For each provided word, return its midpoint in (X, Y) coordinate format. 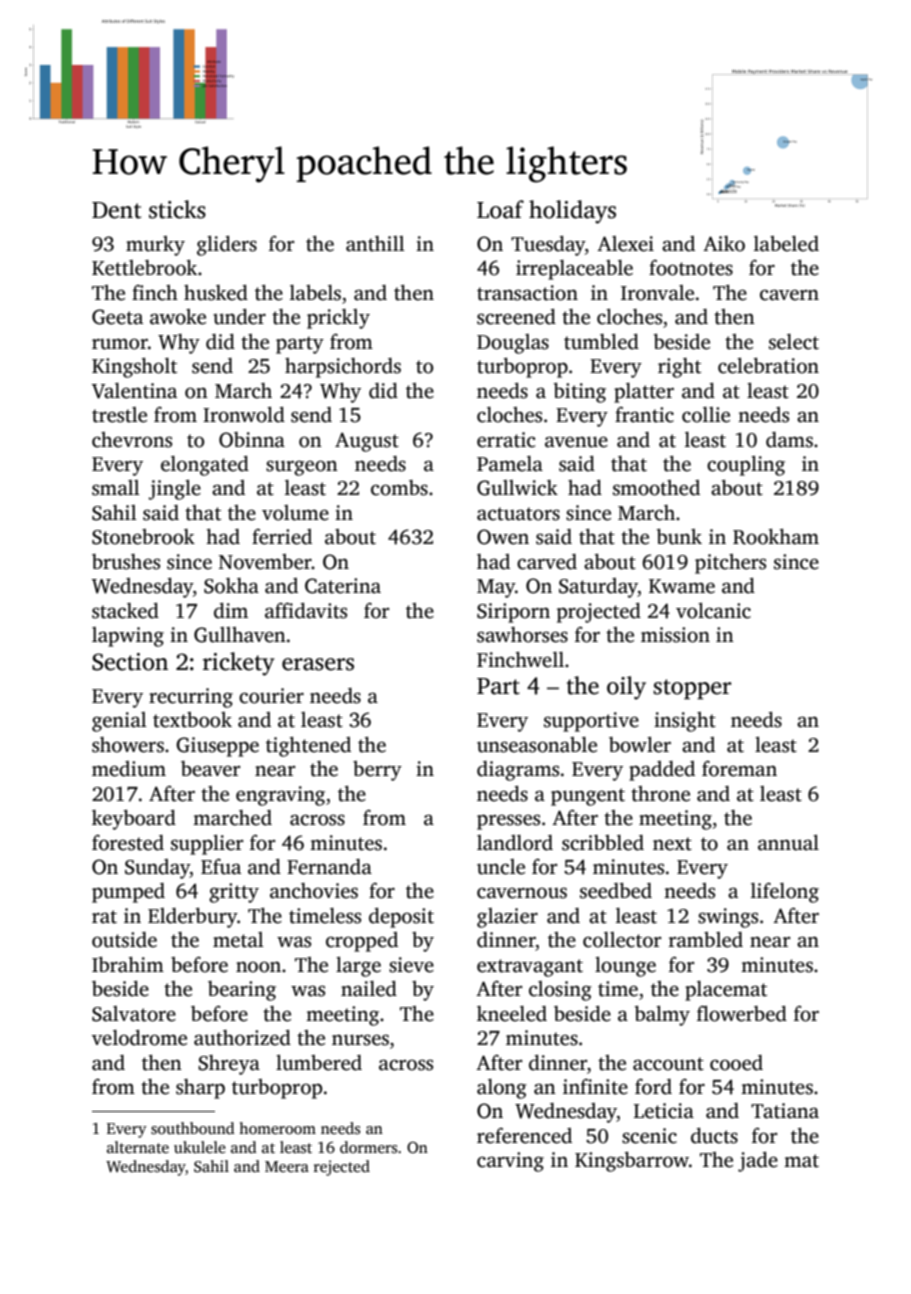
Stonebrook (143, 537)
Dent (116, 210)
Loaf (500, 209)
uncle (501, 867)
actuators (518, 514)
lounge (625, 967)
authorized (242, 1038)
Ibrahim (128, 965)
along (502, 1089)
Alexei (625, 244)
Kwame (682, 586)
